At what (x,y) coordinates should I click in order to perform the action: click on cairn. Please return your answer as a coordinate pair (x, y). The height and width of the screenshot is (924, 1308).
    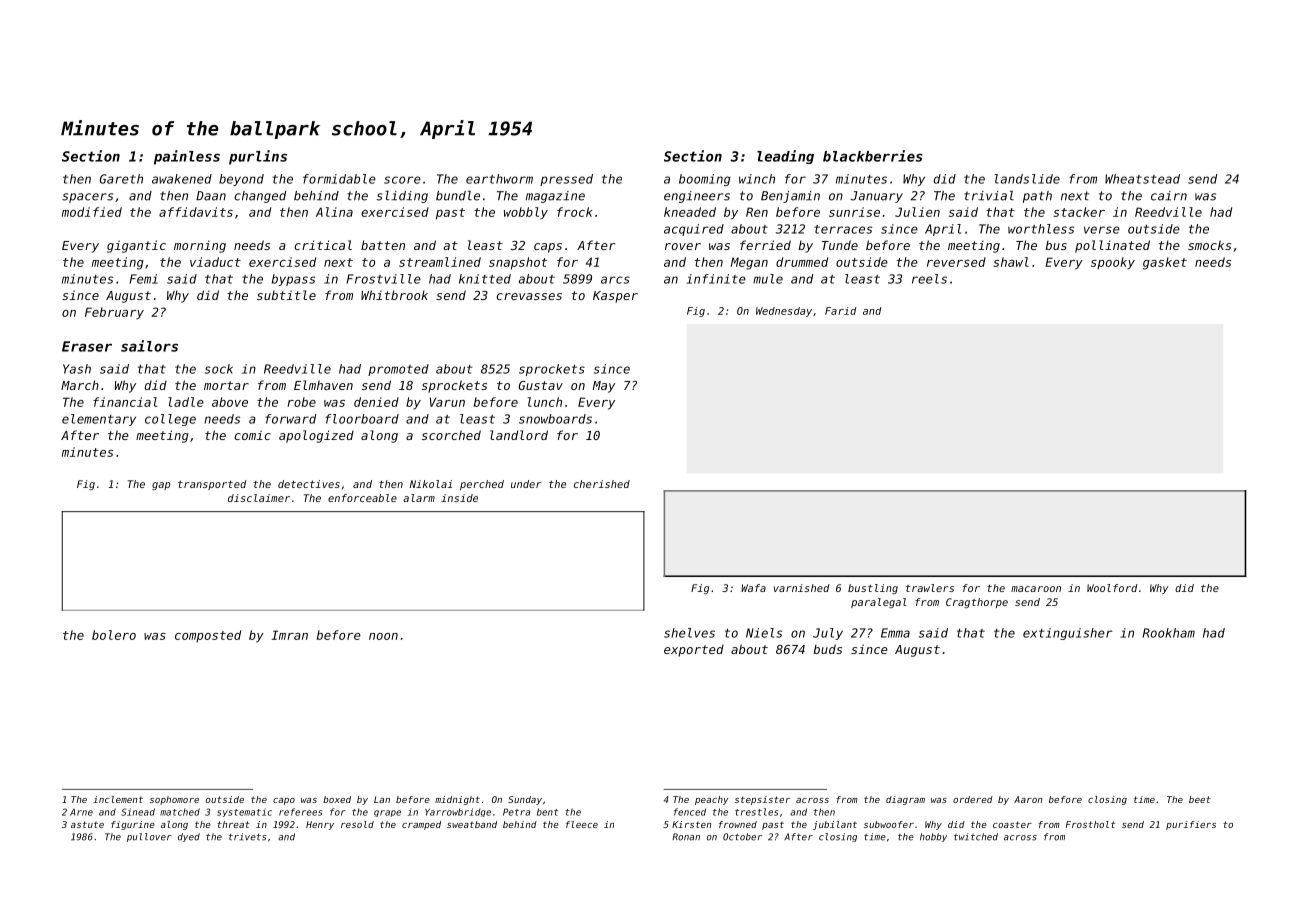
    Looking at the image, I should click on (1169, 196).
